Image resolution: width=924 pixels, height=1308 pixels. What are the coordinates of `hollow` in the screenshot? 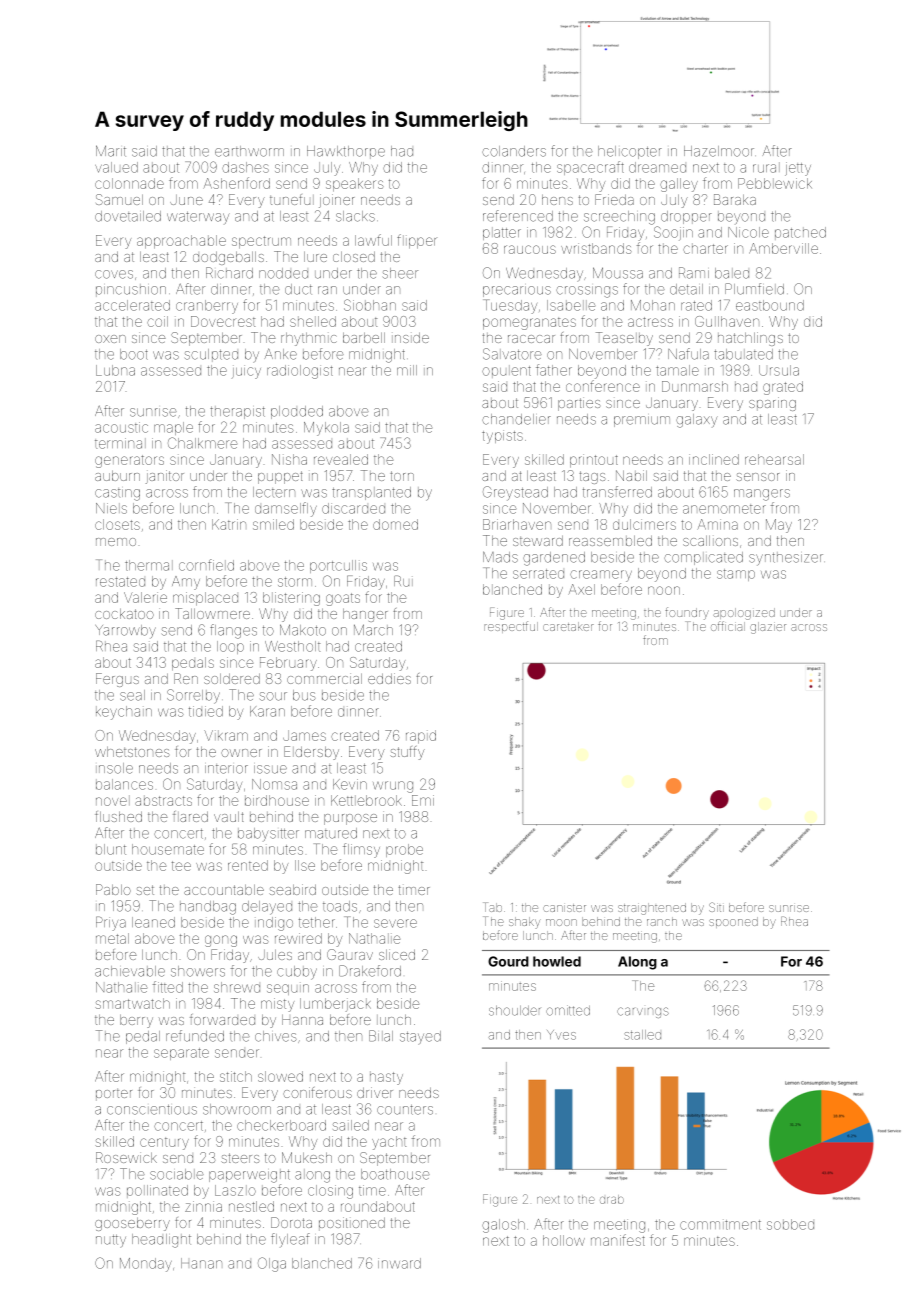 It's located at (564, 1240).
